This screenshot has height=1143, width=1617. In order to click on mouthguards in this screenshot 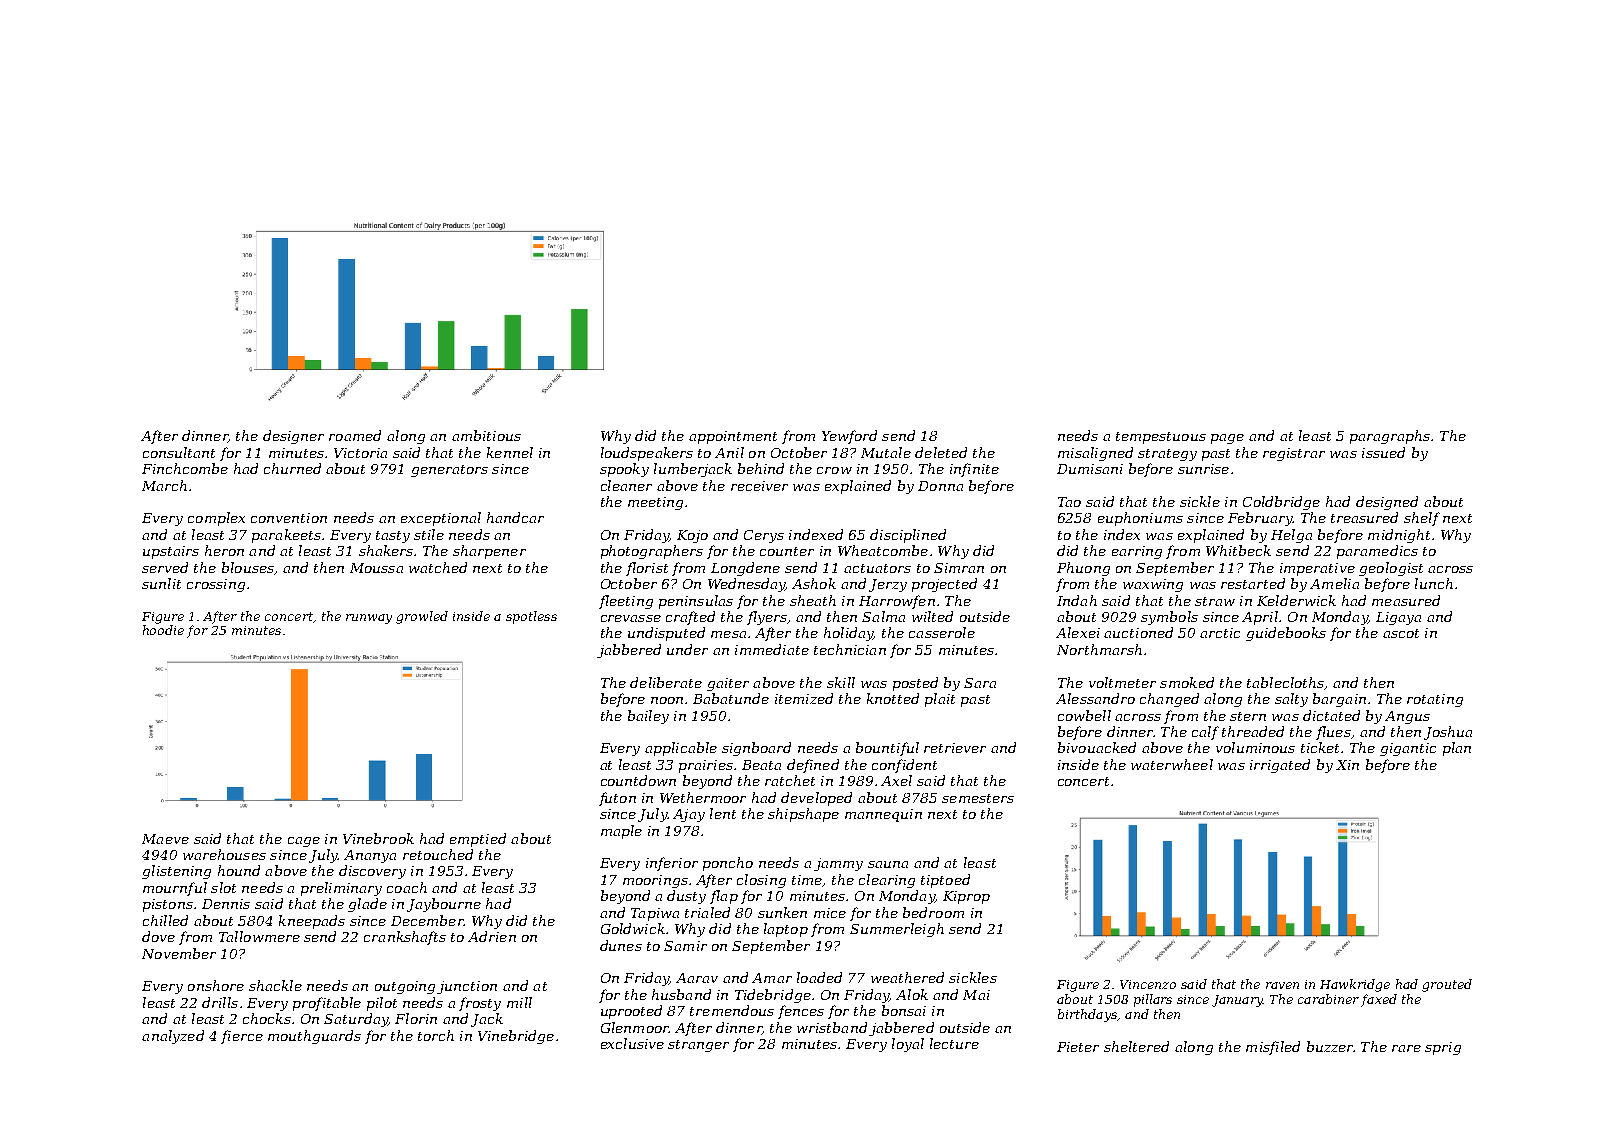, I will do `click(314, 1037)`.
